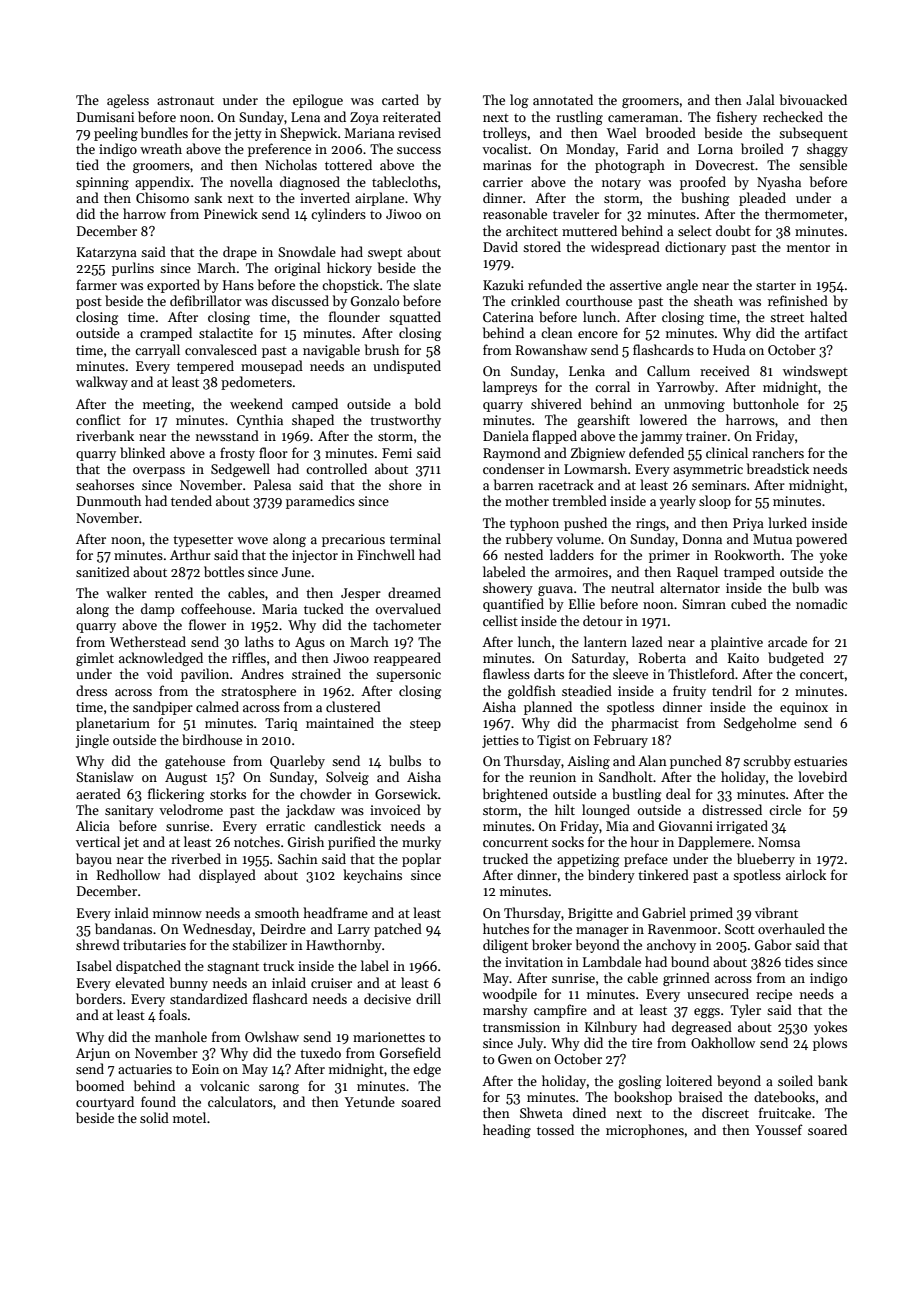 The height and width of the document is (1308, 924). What do you see at coordinates (515, 842) in the document?
I see `concurrent` at bounding box center [515, 842].
